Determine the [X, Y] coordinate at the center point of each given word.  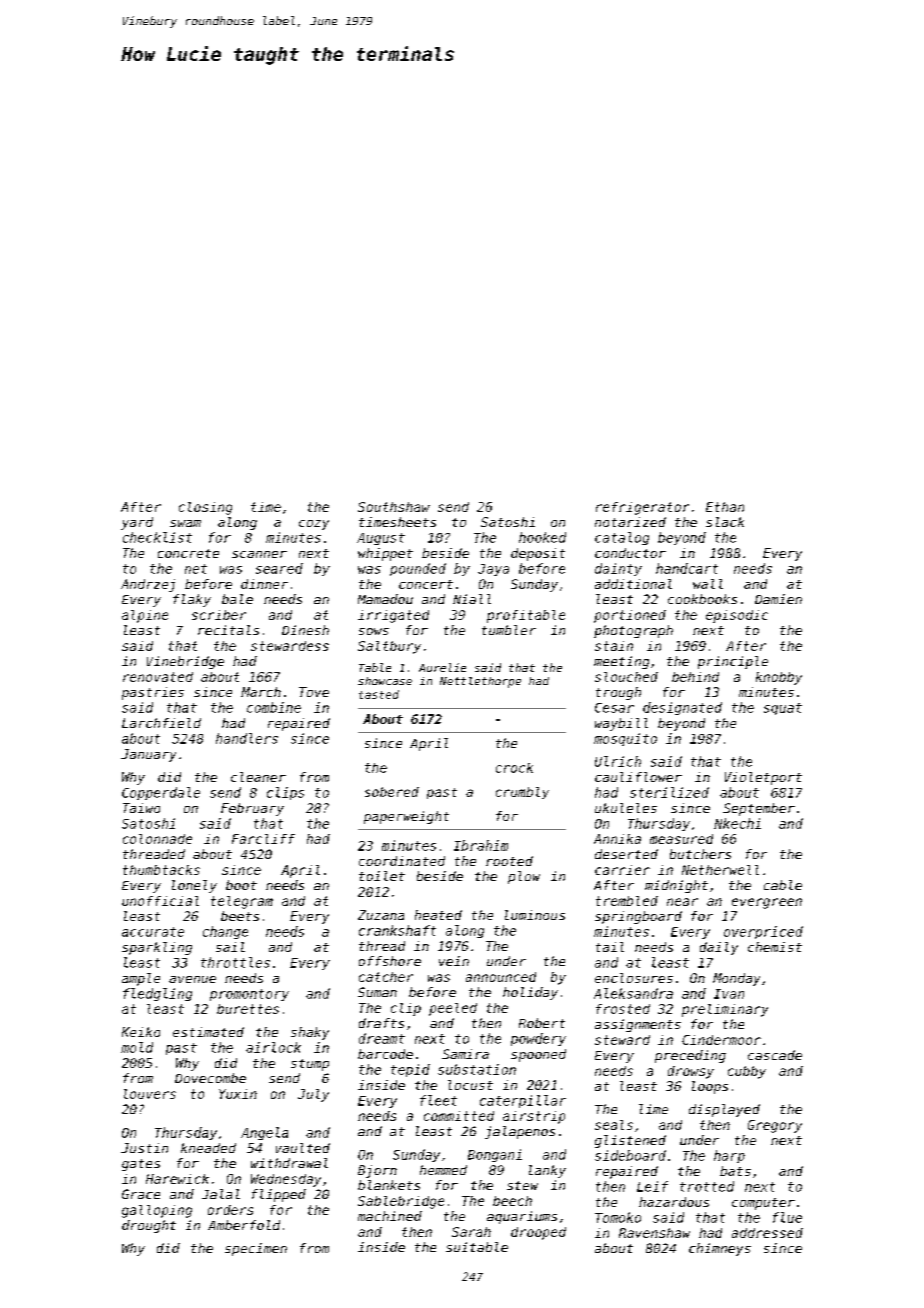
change [225, 932]
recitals [228, 630]
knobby [779, 678]
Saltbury [389, 647]
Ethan [725, 507]
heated [438, 915]
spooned [538, 1055]
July [313, 1095]
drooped [538, 1233]
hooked [542, 537]
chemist [775, 947]
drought [149, 1226]
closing [205, 508]
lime [653, 1109]
